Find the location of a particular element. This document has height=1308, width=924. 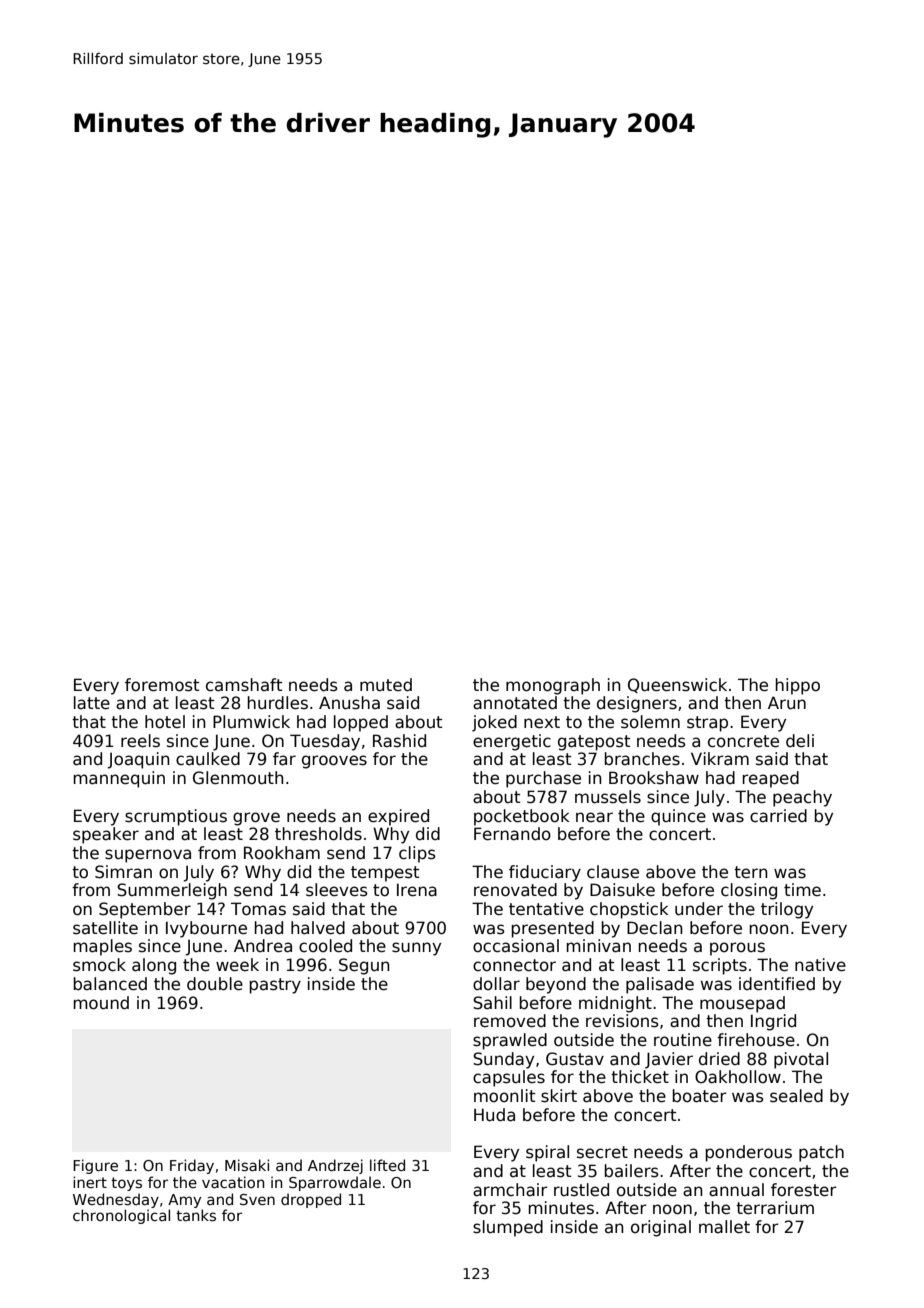

boater is located at coordinates (700, 1096).
